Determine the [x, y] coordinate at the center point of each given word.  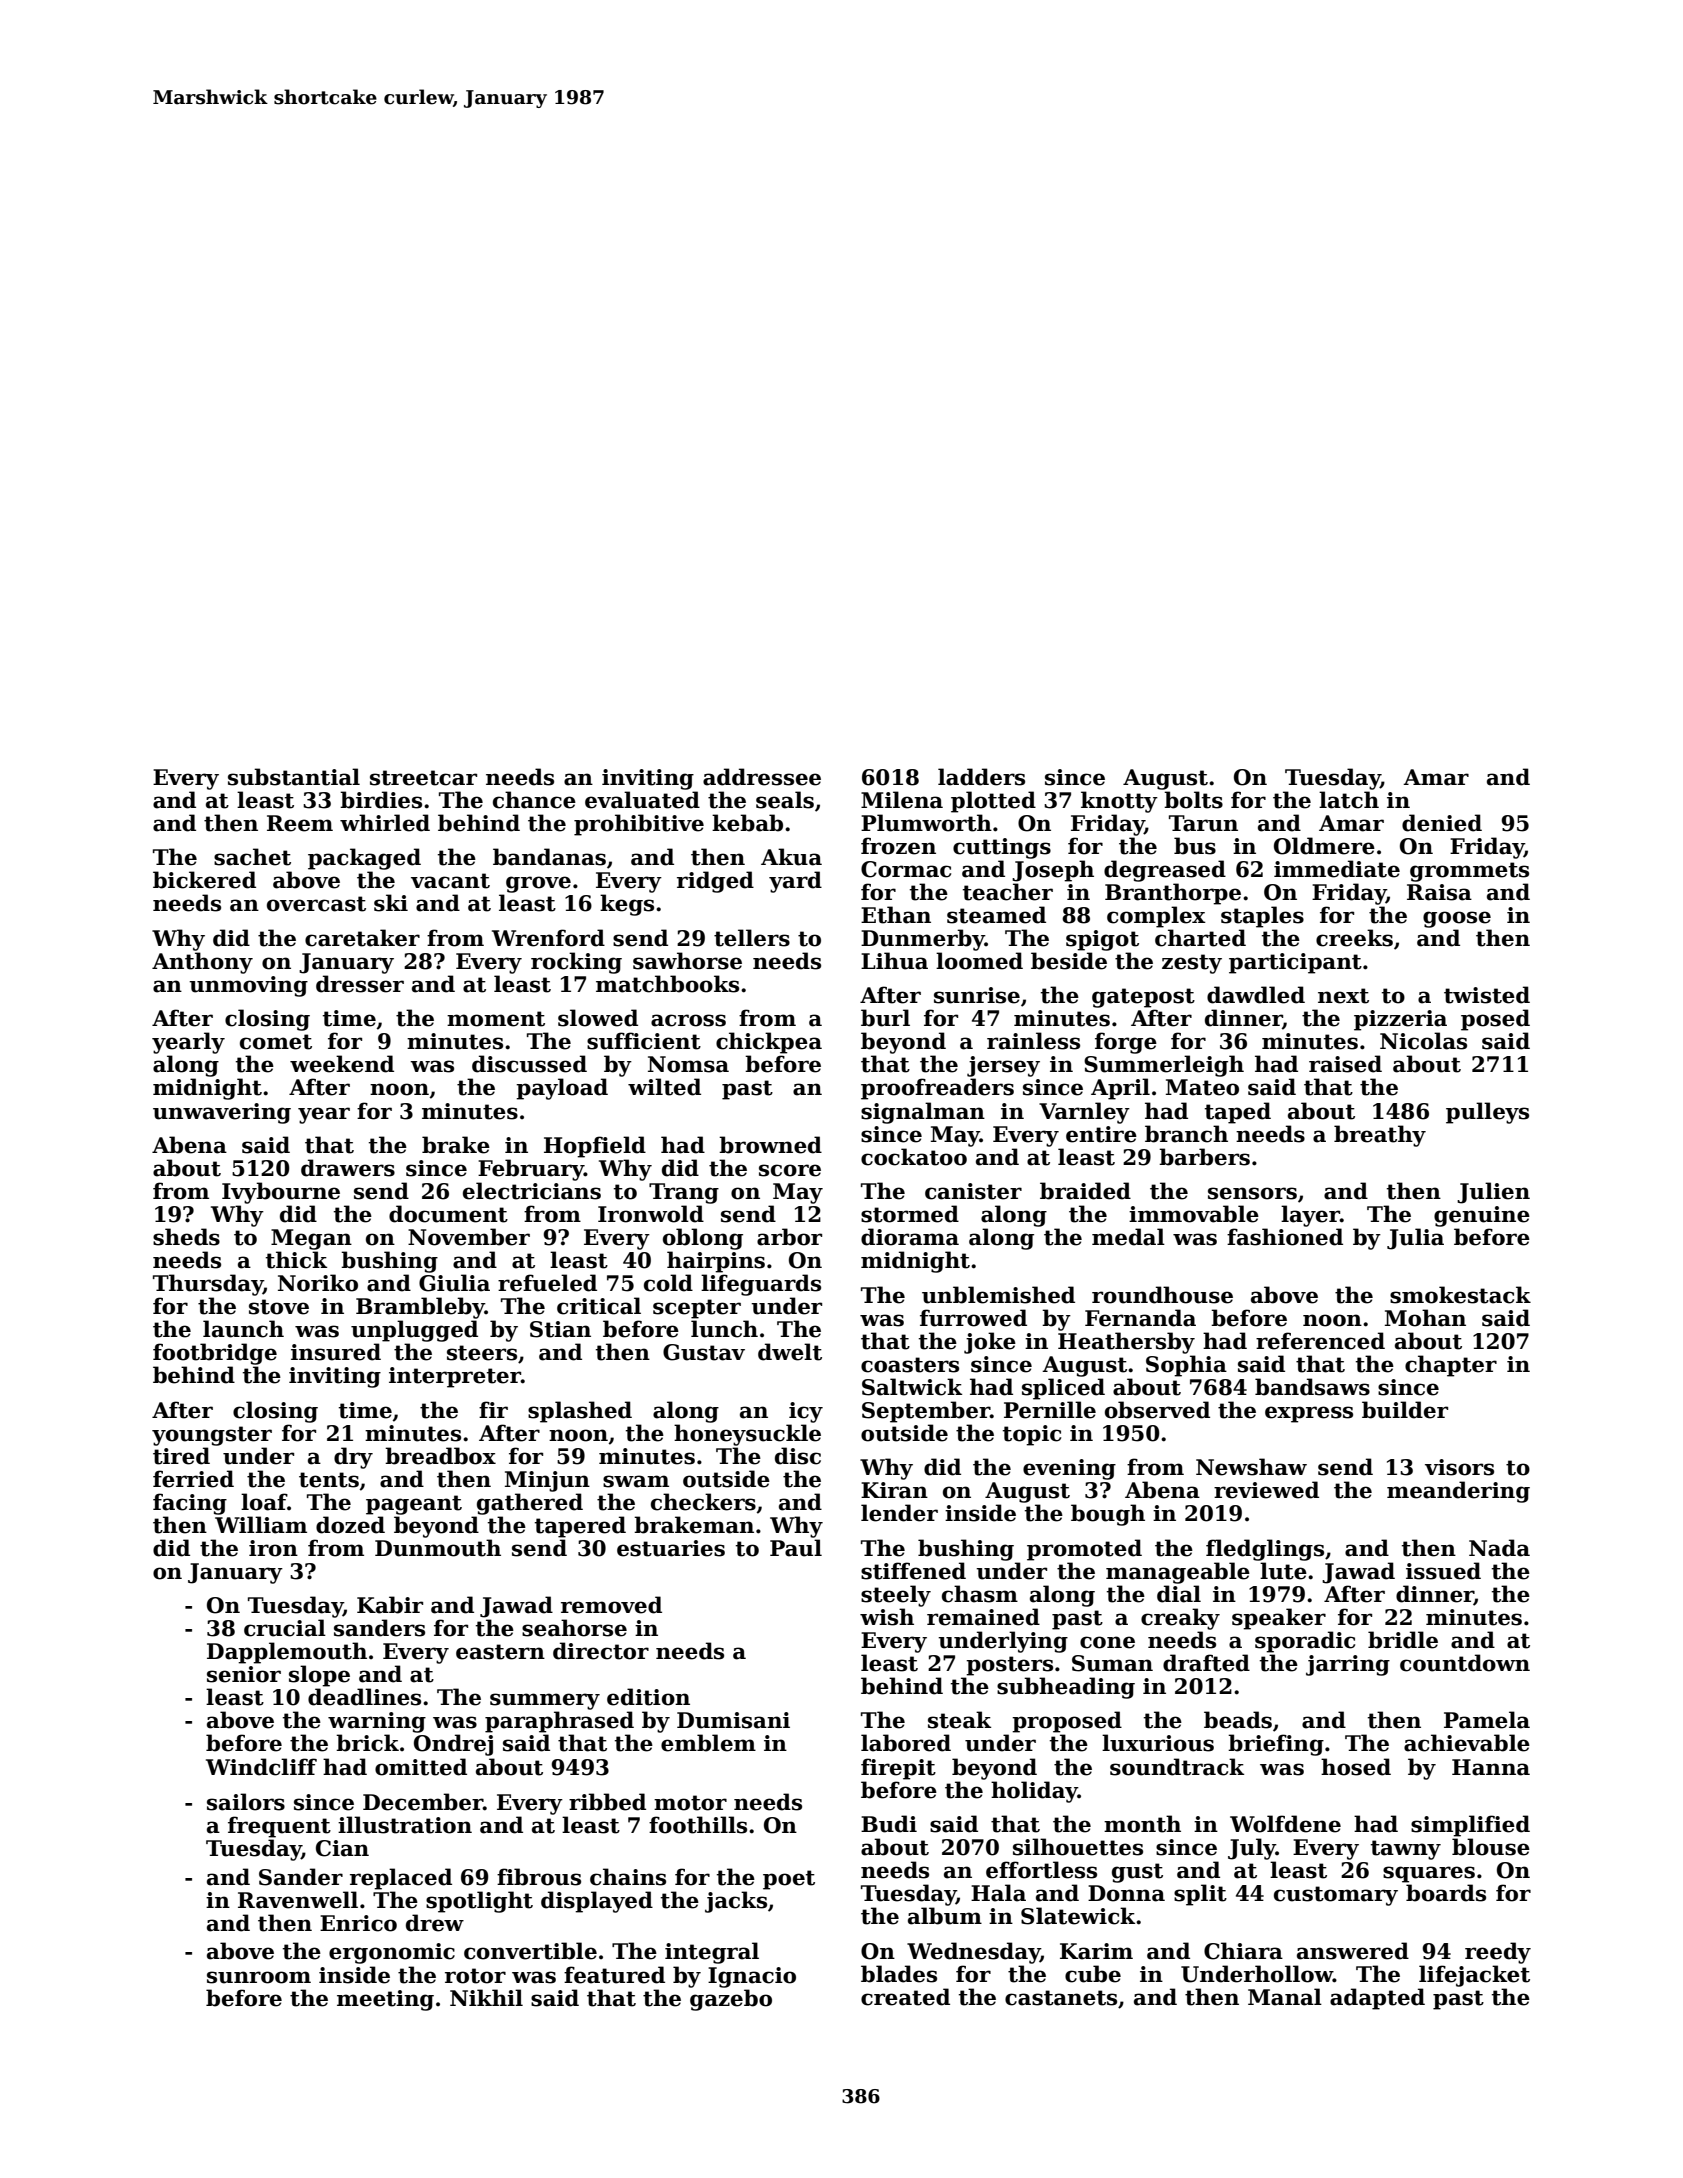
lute [1283, 1571]
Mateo [1202, 1087]
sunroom [259, 1977]
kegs [627, 905]
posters [1009, 1666]
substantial [294, 777]
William [261, 1525]
